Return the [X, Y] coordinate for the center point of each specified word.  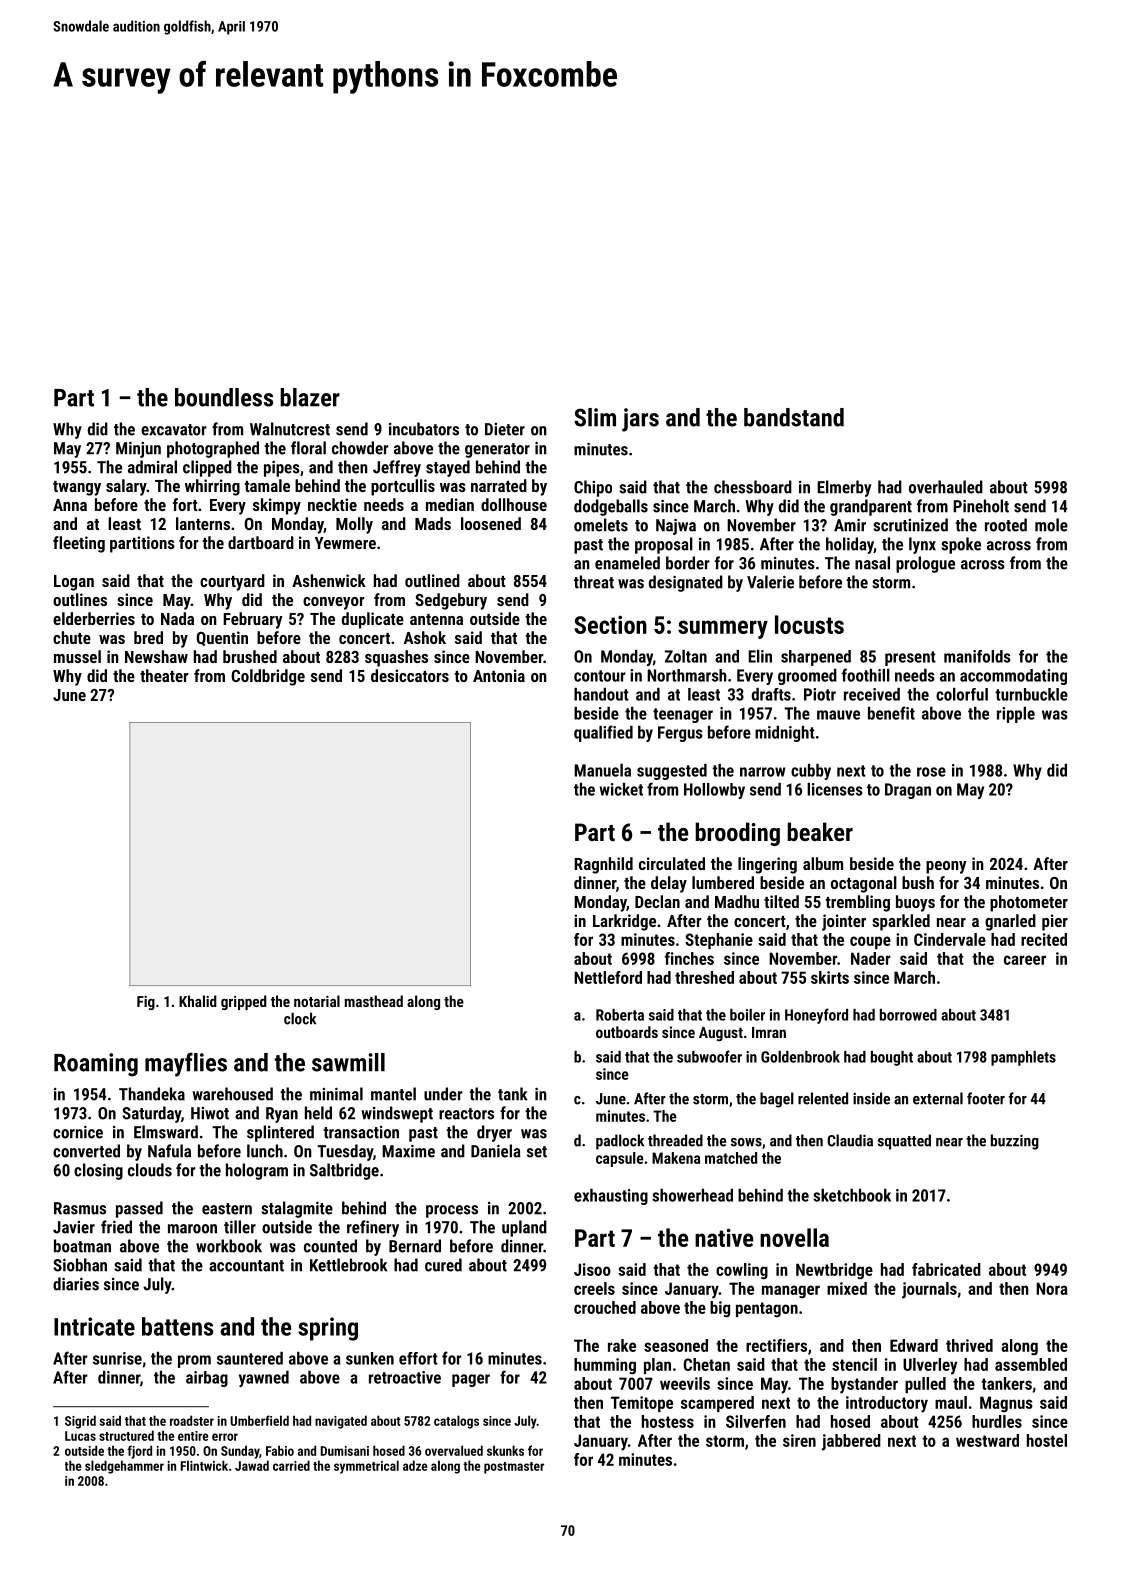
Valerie [770, 582]
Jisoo [592, 1269]
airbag [207, 1379]
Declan [657, 901]
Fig [146, 1003]
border [688, 563]
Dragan [908, 791]
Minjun [138, 450]
